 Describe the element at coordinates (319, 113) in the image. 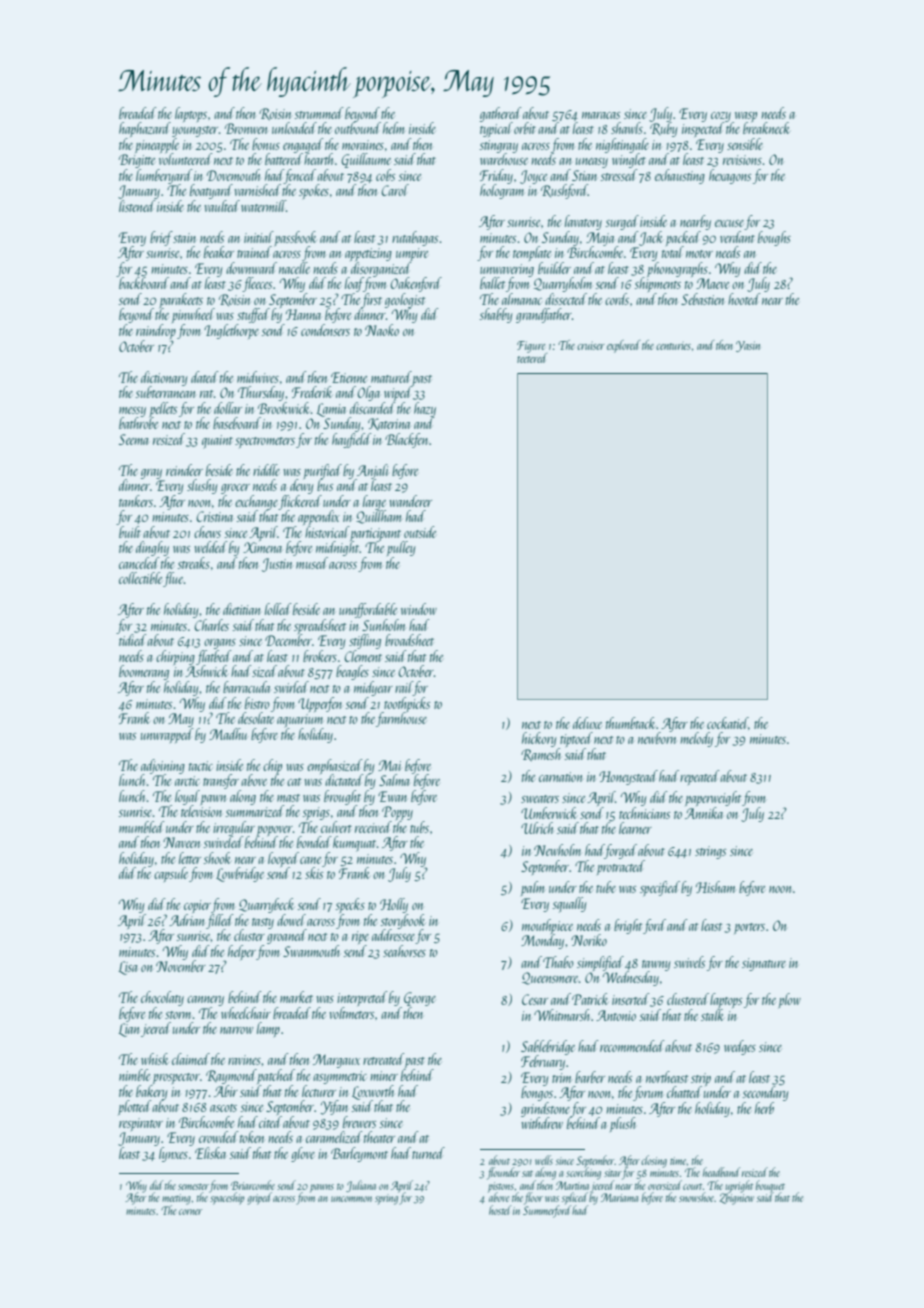

I see `strummed` at that location.
